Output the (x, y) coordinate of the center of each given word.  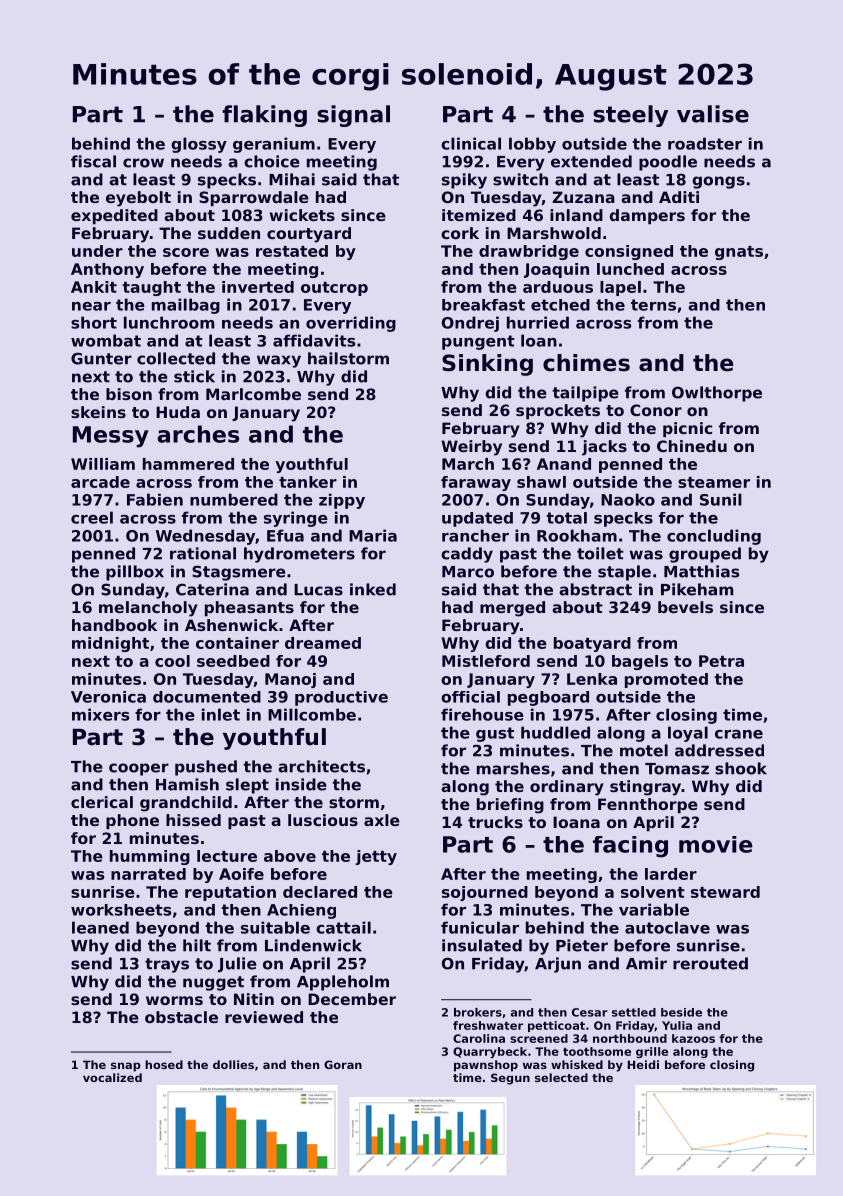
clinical (471, 143)
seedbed (233, 661)
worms (174, 1000)
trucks (495, 822)
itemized (479, 215)
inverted (258, 287)
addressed (719, 750)
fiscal (93, 161)
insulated (482, 945)
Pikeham (697, 589)
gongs (718, 182)
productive (341, 698)
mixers (100, 714)
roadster (705, 143)
